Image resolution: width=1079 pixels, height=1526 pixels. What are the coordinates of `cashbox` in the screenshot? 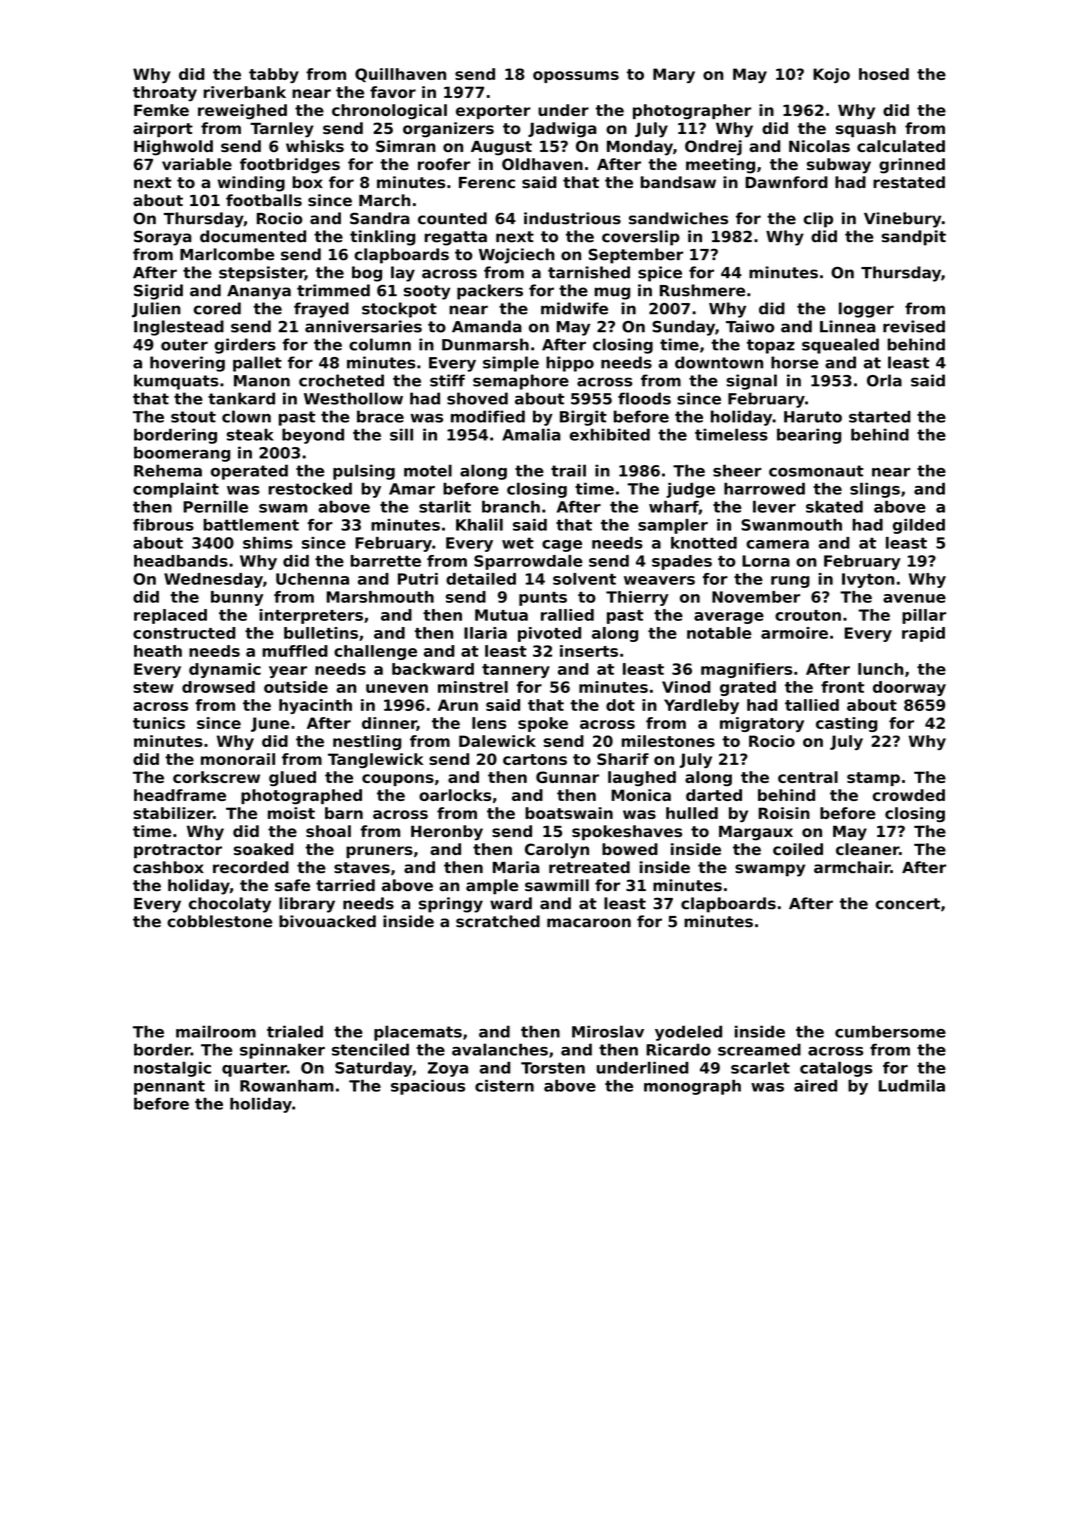 It's located at (168, 867).
